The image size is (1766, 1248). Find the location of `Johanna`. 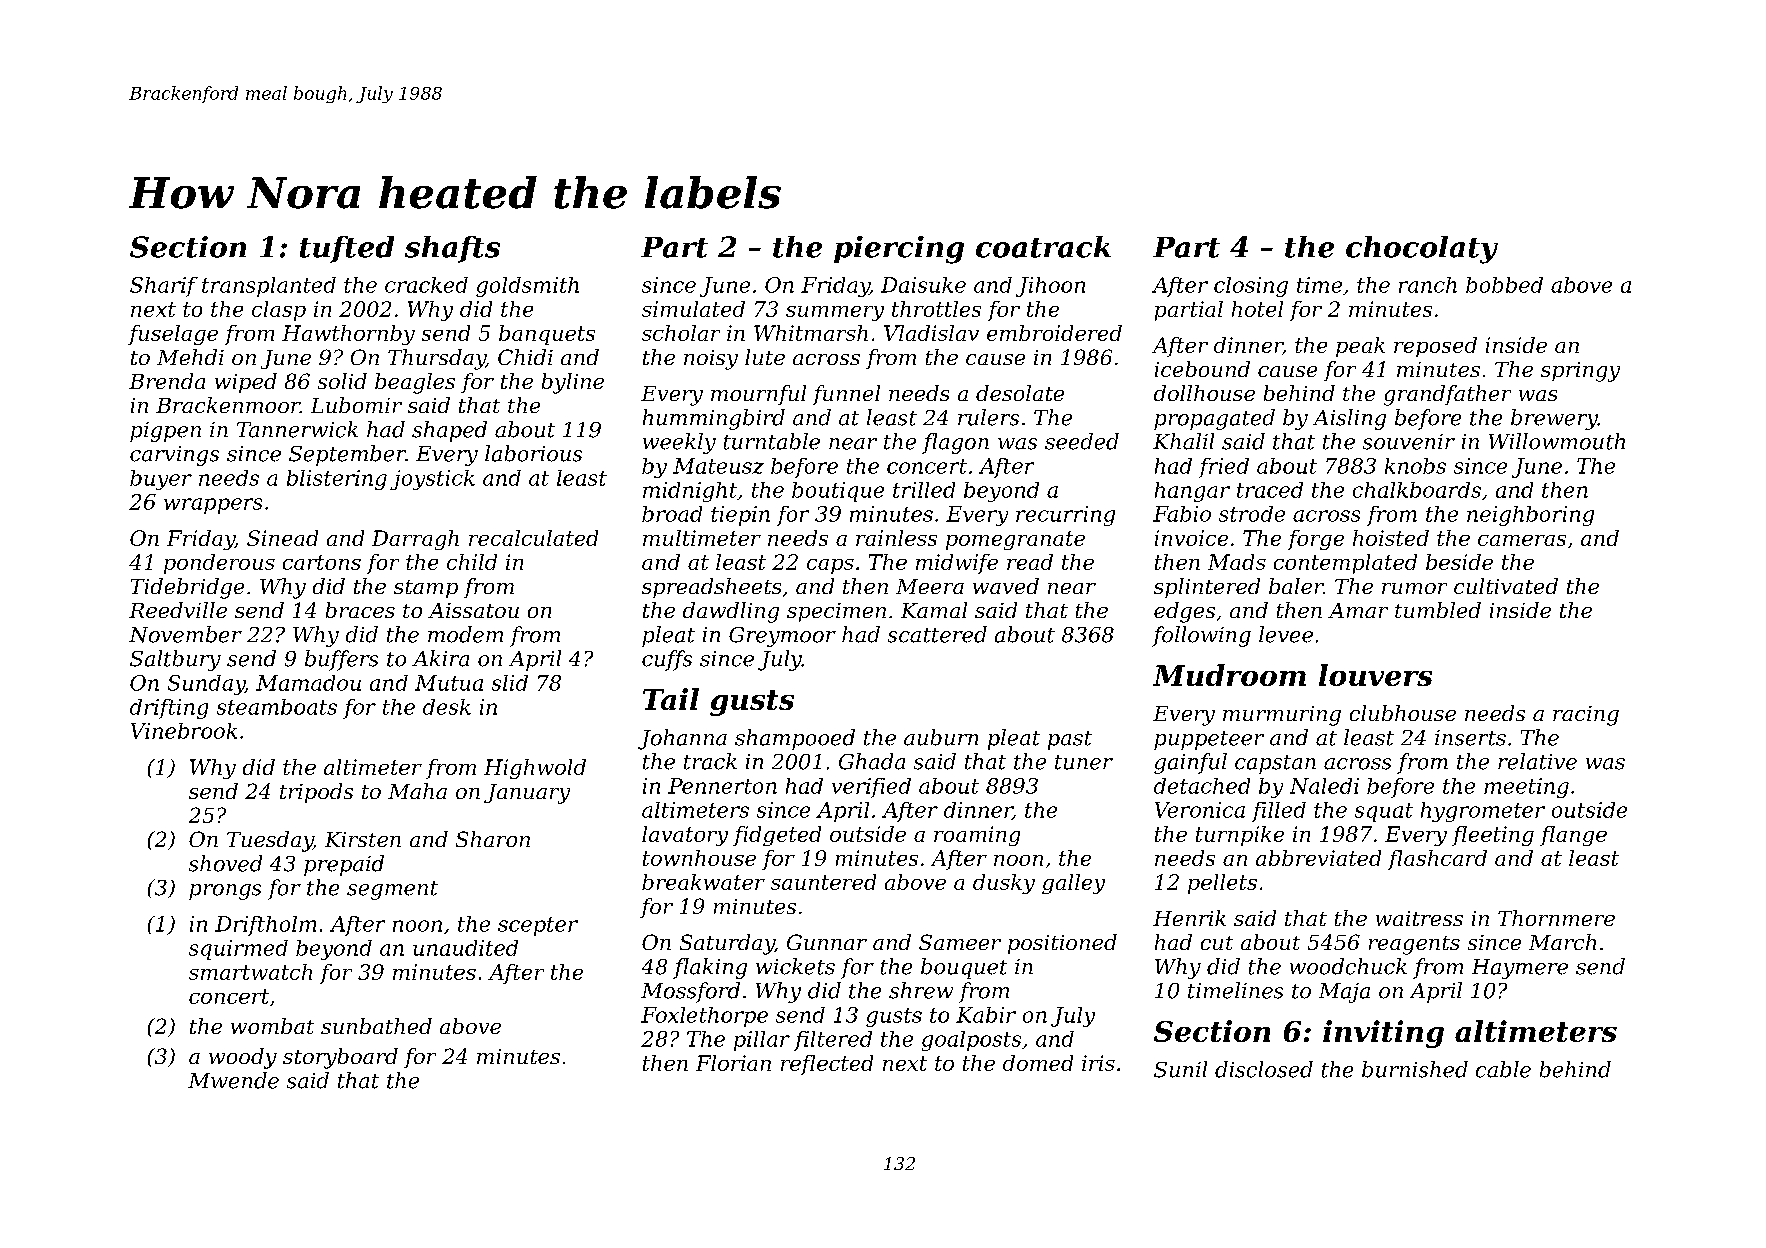

Johanna is located at coordinates (682, 739).
